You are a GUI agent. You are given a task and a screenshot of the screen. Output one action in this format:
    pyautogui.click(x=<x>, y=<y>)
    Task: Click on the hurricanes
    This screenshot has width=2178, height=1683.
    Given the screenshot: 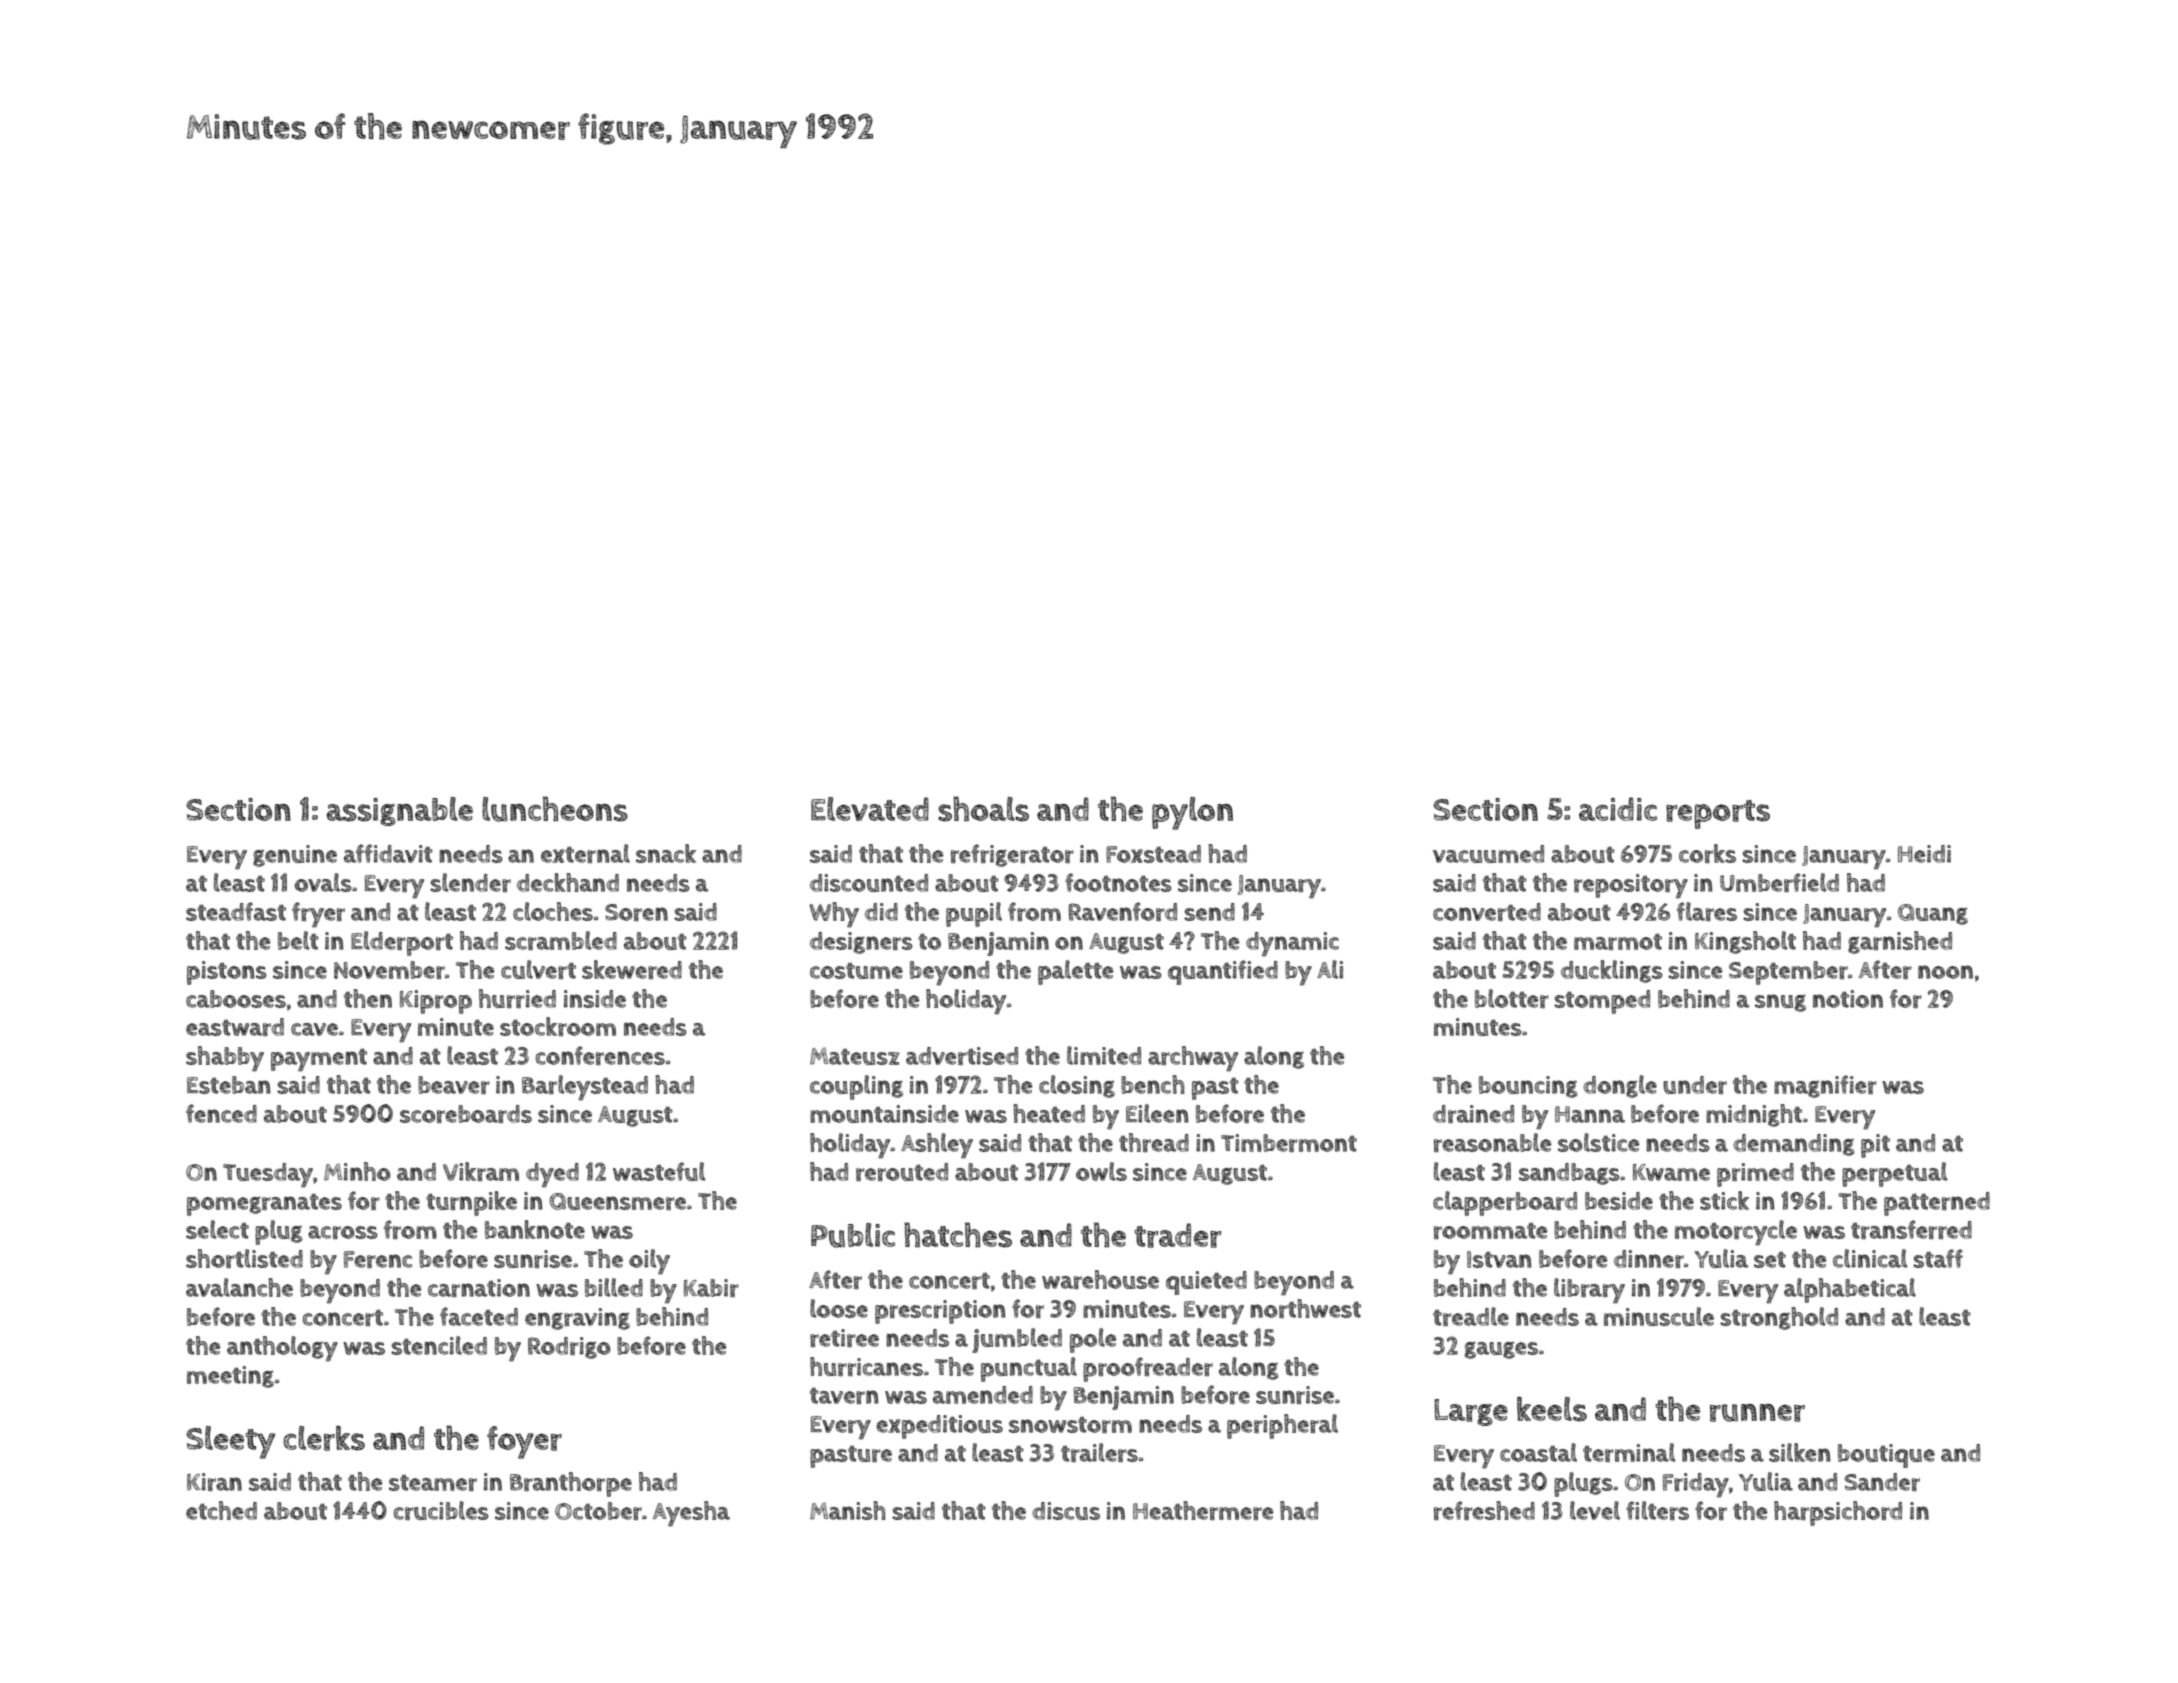 What is the action you would take?
    pyautogui.click(x=866, y=1366)
